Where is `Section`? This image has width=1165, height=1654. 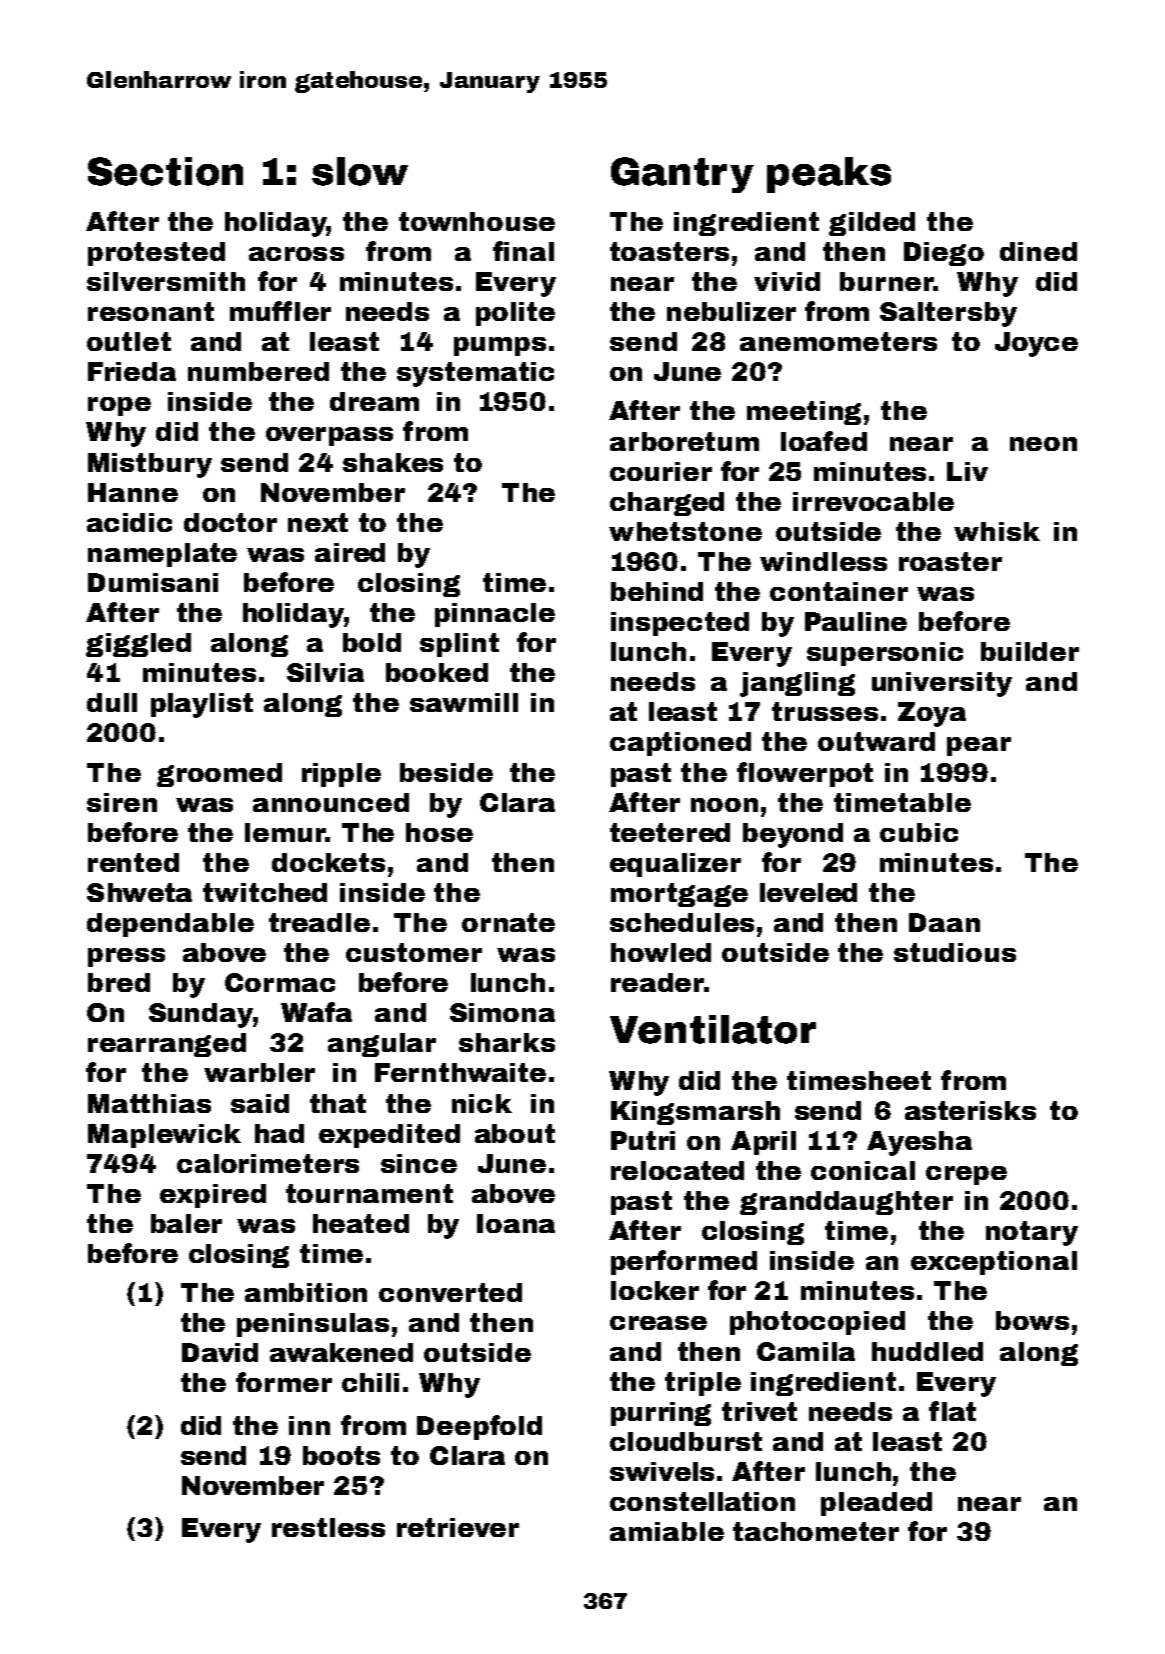
Section is located at coordinates (165, 171).
